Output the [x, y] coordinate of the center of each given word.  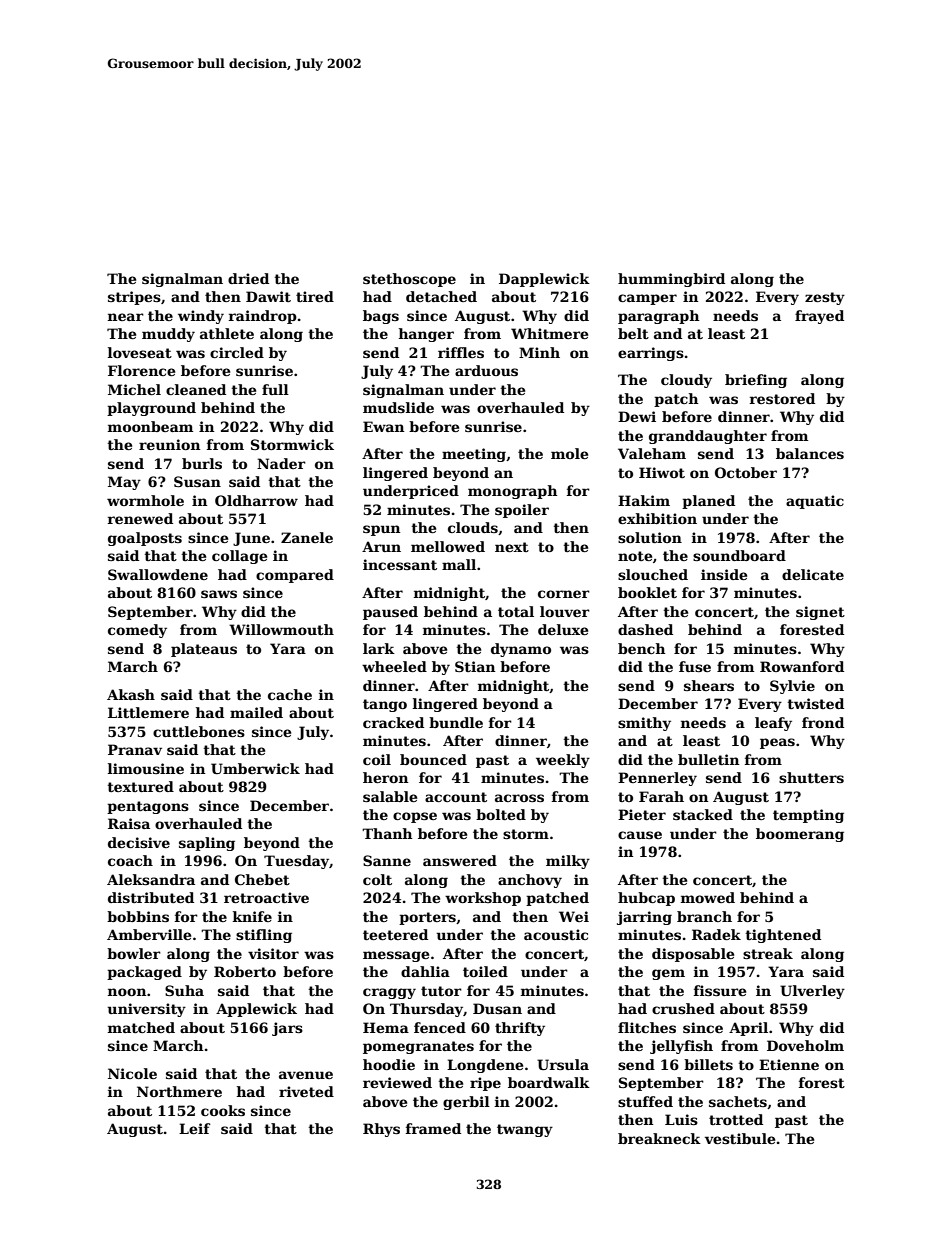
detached [441, 296]
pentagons [148, 807]
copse [415, 817]
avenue [306, 1075]
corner [564, 594]
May [124, 483]
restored [782, 398]
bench [641, 648]
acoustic [556, 934]
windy [201, 317]
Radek [716, 934]
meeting [474, 455]
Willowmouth [281, 629]
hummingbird [671, 280]
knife [252, 916]
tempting [808, 816]
